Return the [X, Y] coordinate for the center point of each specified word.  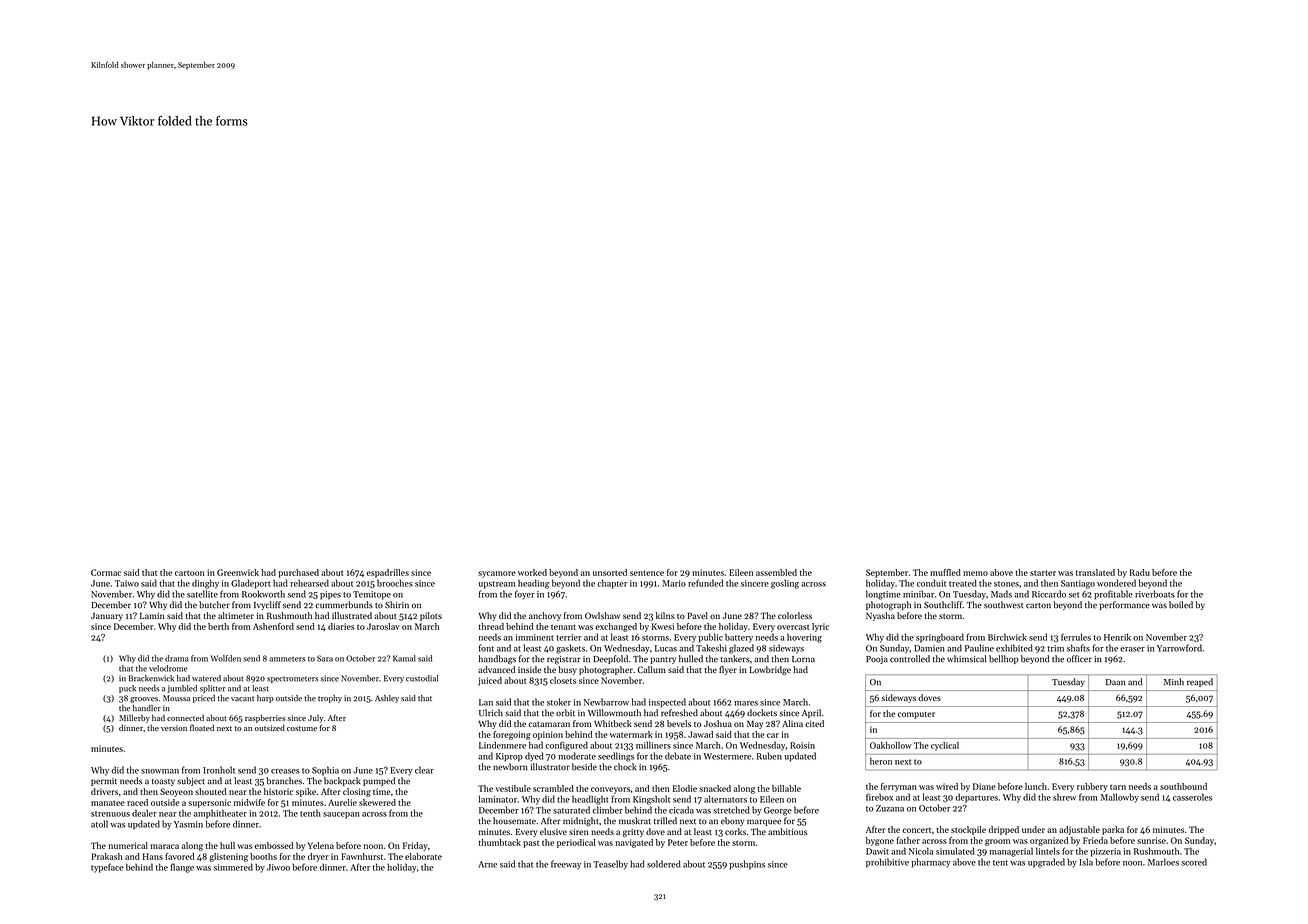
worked [532, 572]
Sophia [325, 771]
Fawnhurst [362, 856]
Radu [1140, 572]
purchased [298, 573]
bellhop [1003, 659]
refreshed [679, 713]
